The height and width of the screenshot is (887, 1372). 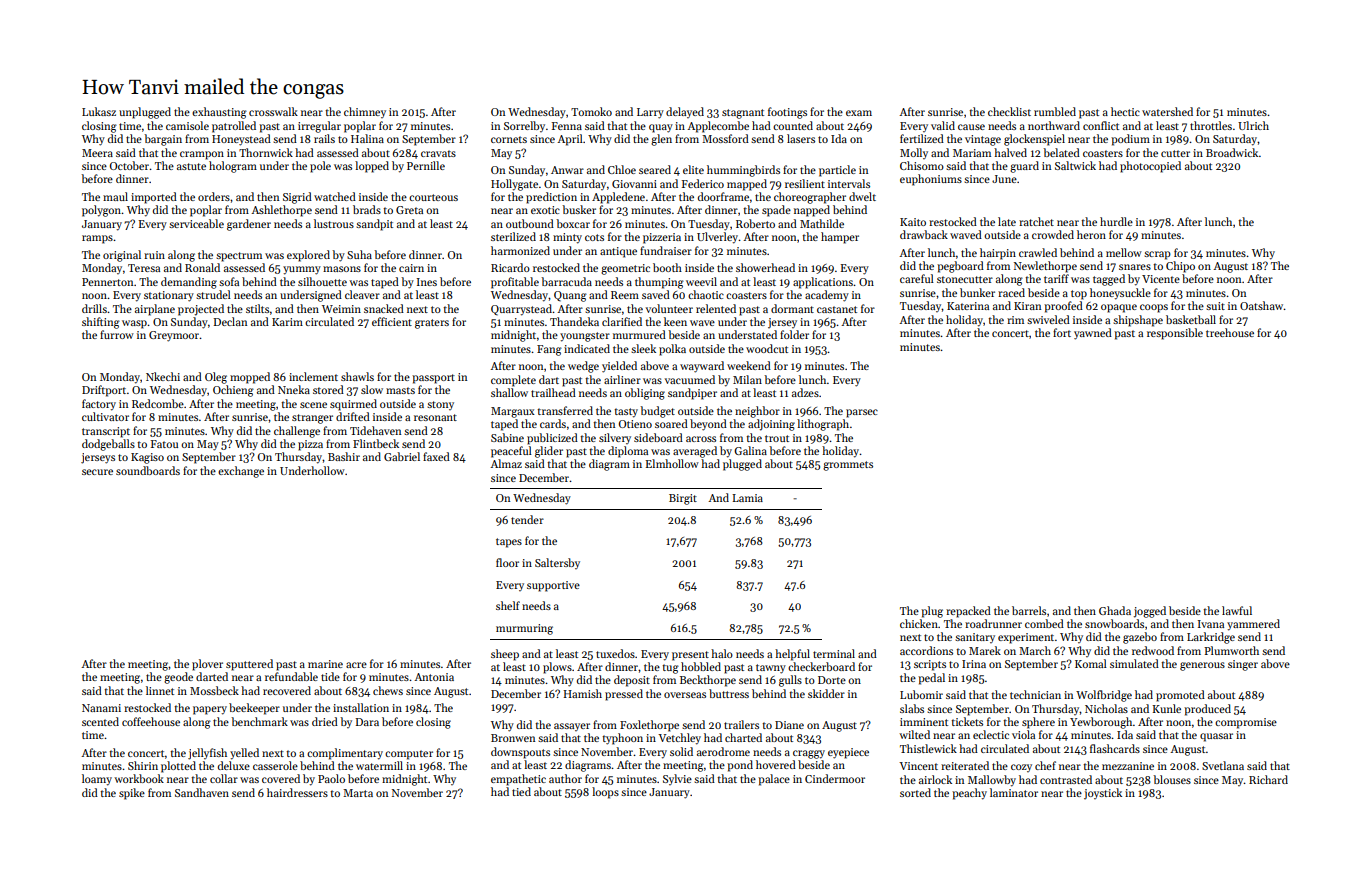 What do you see at coordinates (1103, 794) in the screenshot?
I see `joystick` at bounding box center [1103, 794].
